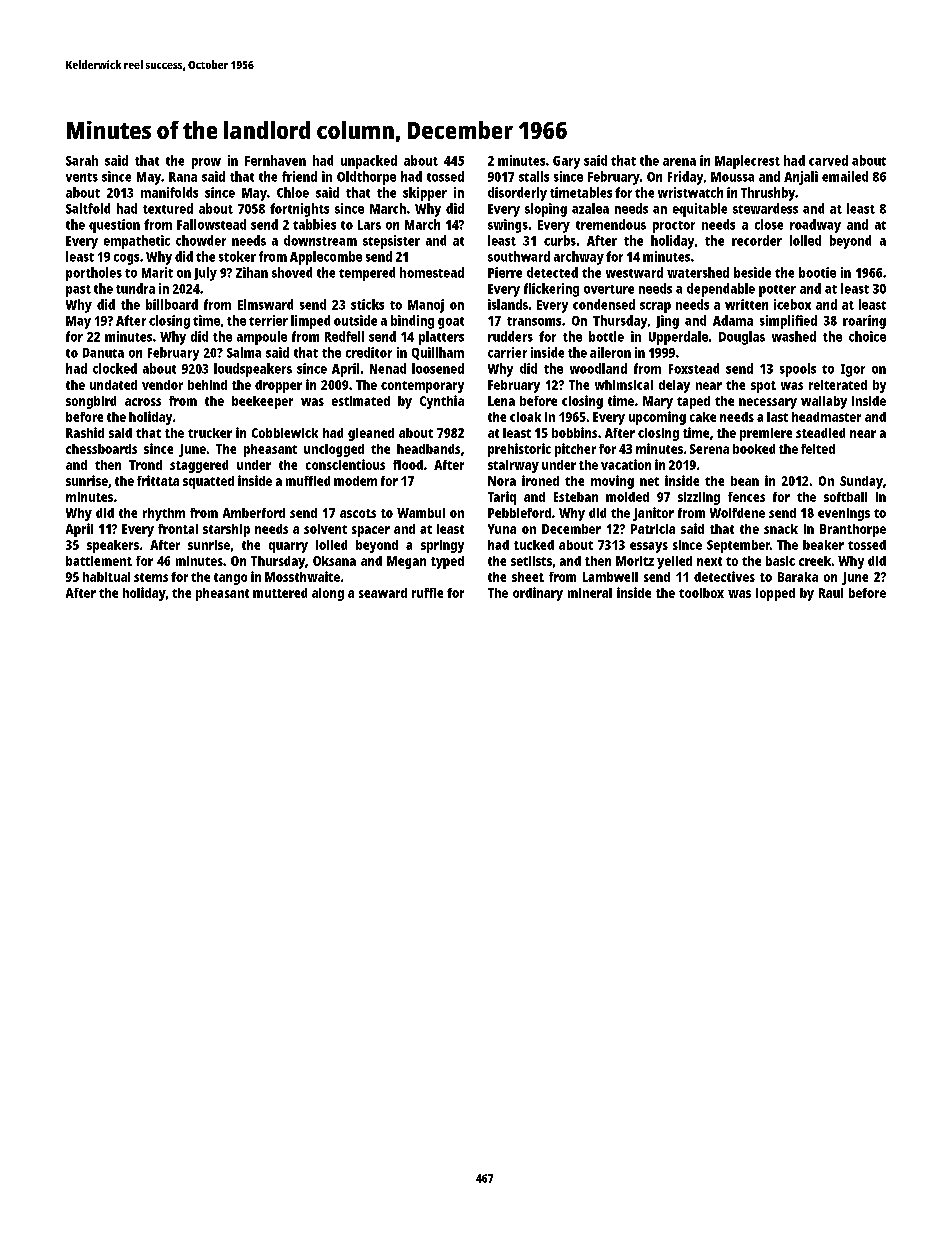 This image has height=1233, width=952. Describe the element at coordinates (205, 274) in the image. I see `July` at that location.
